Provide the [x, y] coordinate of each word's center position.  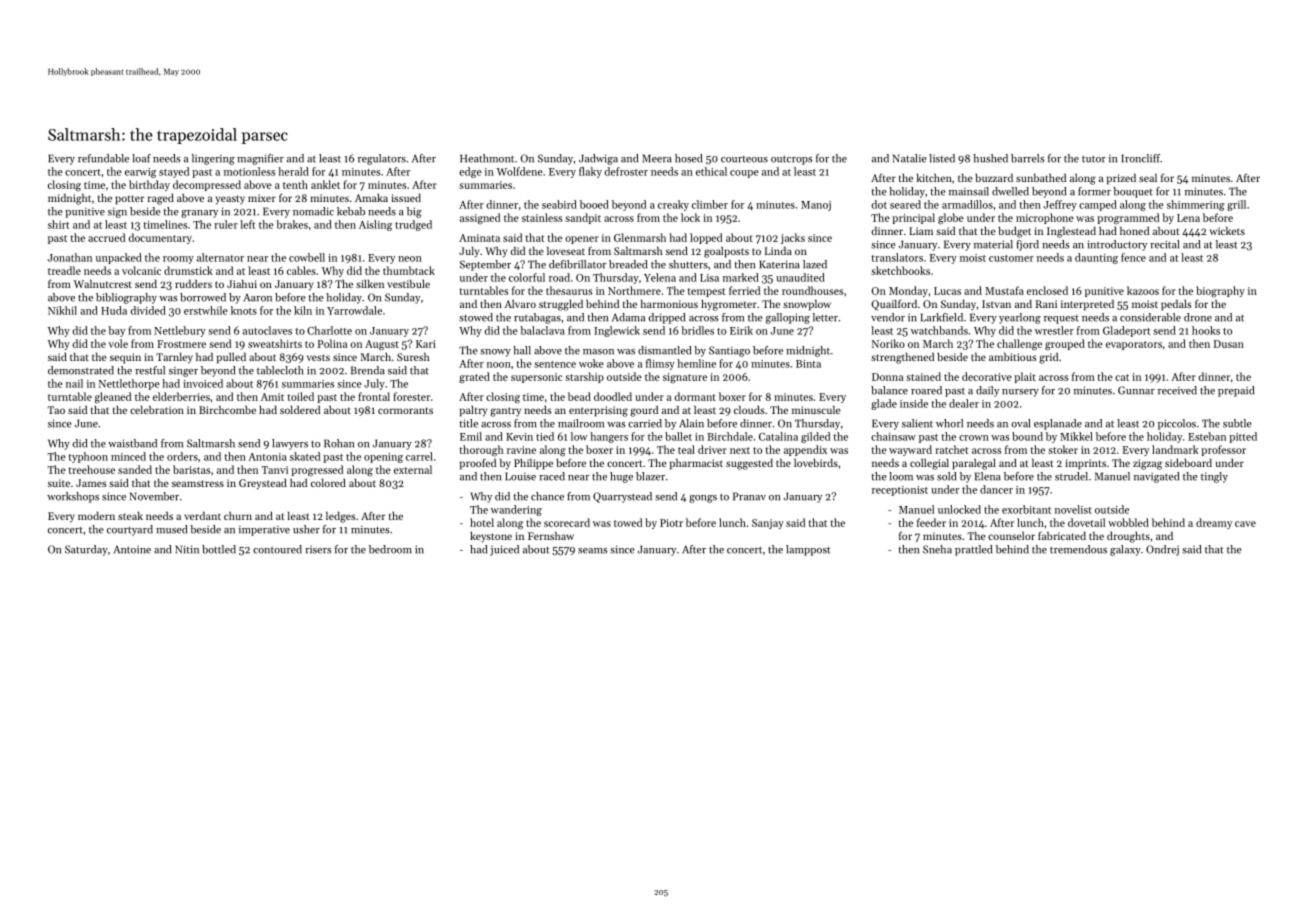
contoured [277, 549]
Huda [114, 310]
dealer [964, 403]
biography [1220, 291]
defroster [626, 171]
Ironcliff [1141, 158]
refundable [103, 158]
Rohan [339, 443]
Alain [691, 423]
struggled [561, 305]
